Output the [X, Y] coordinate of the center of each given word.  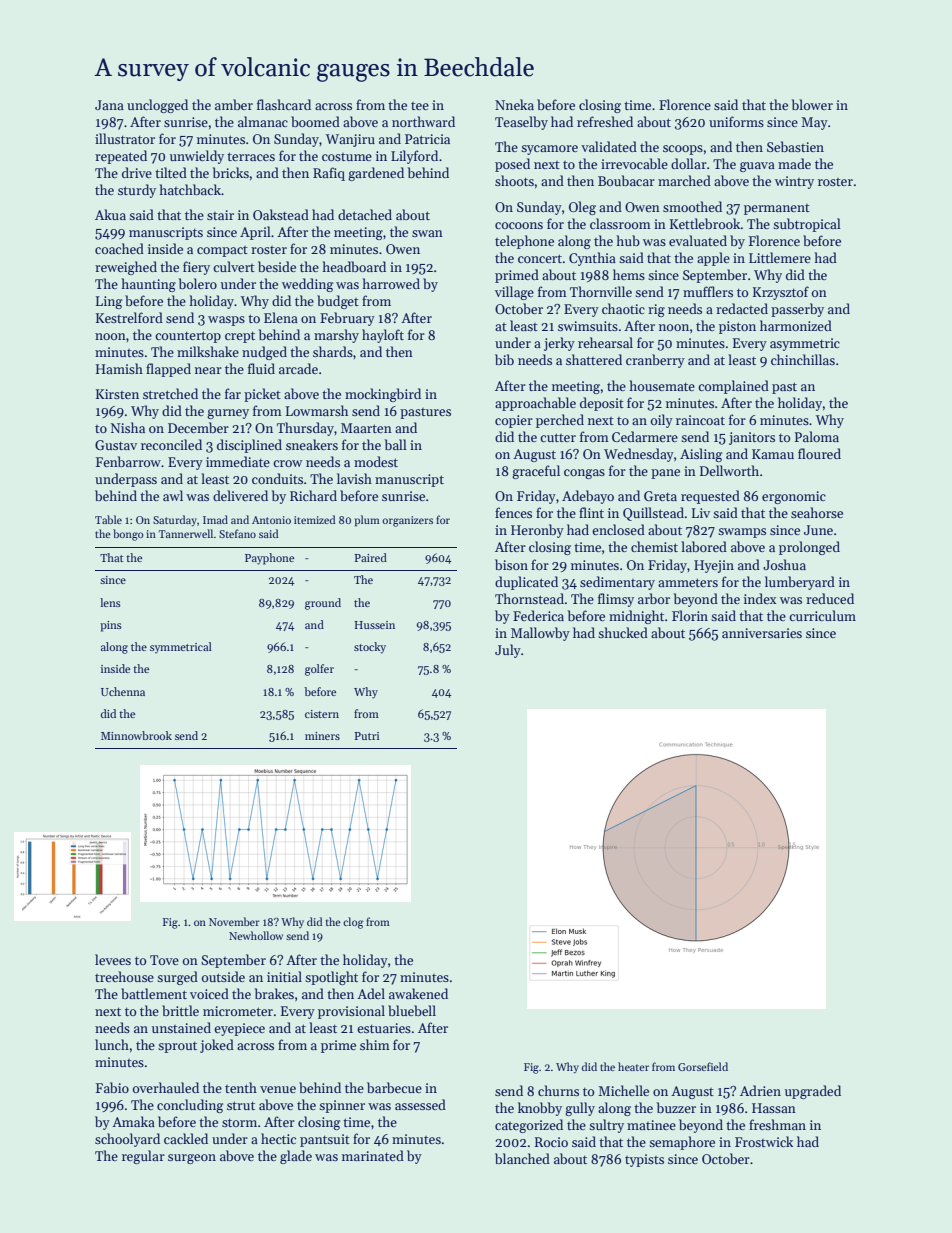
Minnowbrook [136, 735]
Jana [109, 105]
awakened [418, 993]
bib [504, 359]
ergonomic [794, 497]
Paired [370, 557]
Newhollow [256, 935]
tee [420, 106]
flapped [168, 370]
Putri [366, 736]
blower [812, 104]
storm [239, 1122]
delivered [240, 495]
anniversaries [762, 633]
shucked [623, 632]
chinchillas [803, 359]
